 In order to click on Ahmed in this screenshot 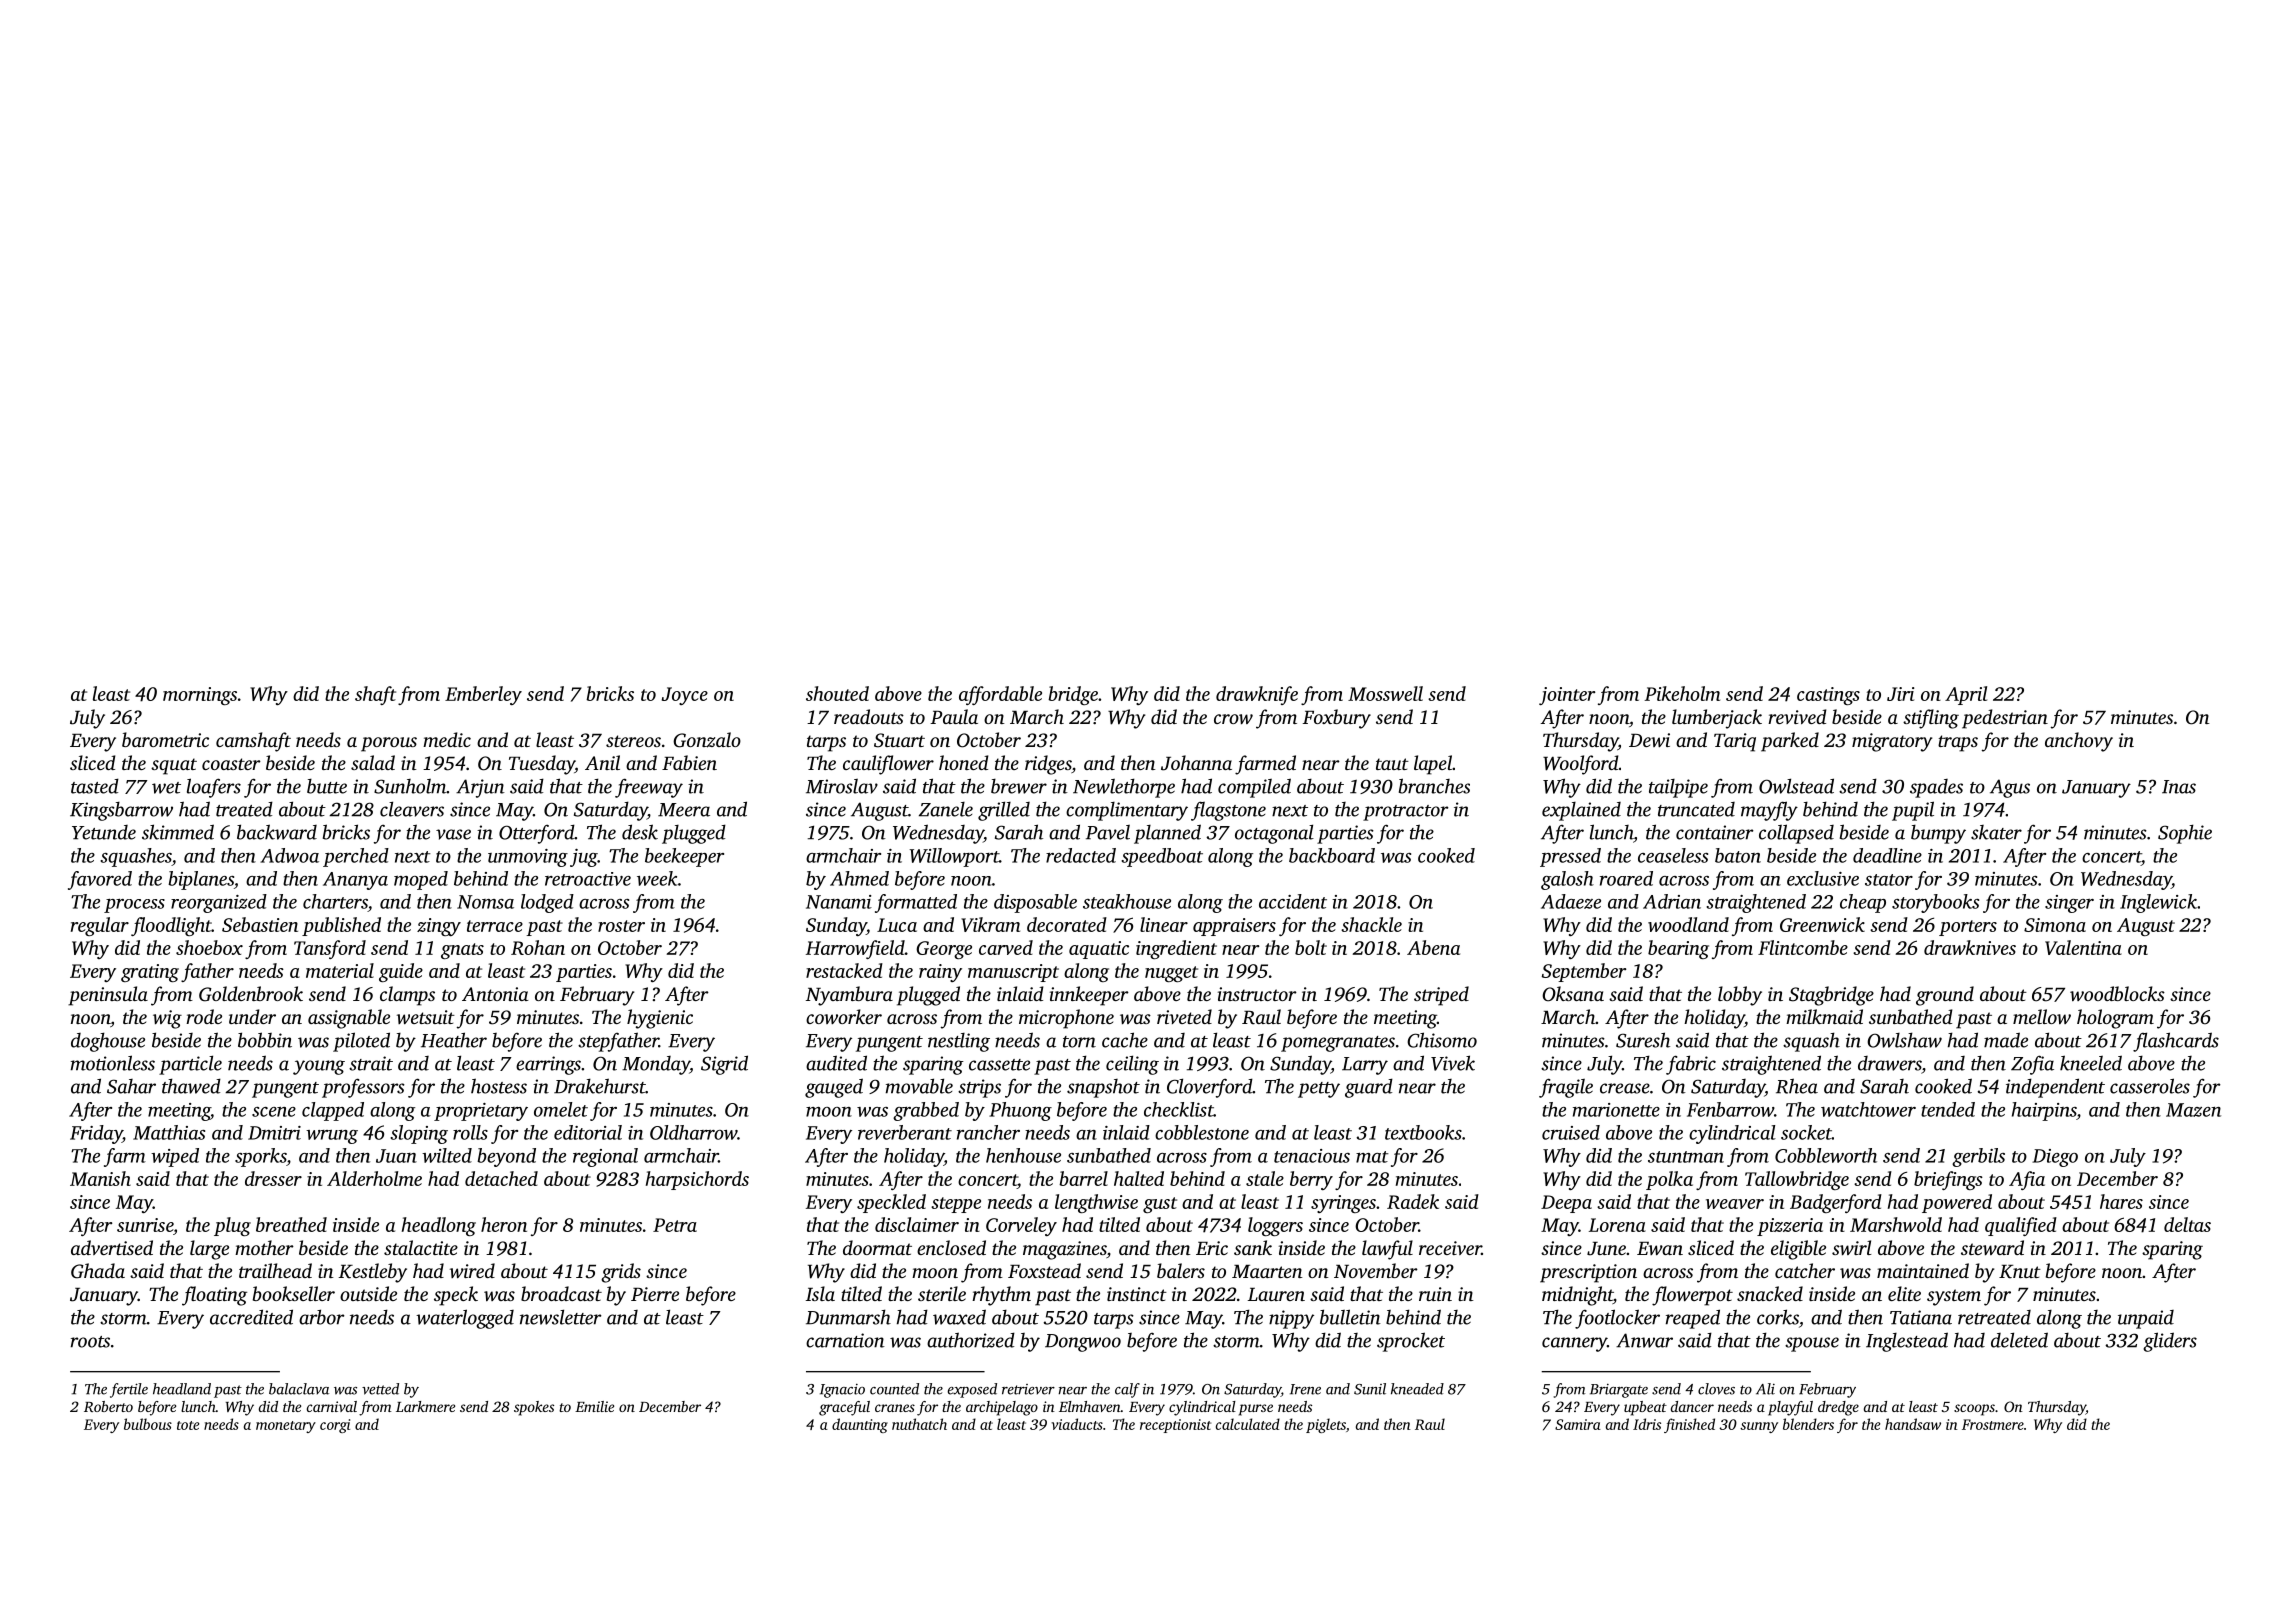, I will do `click(859, 878)`.
